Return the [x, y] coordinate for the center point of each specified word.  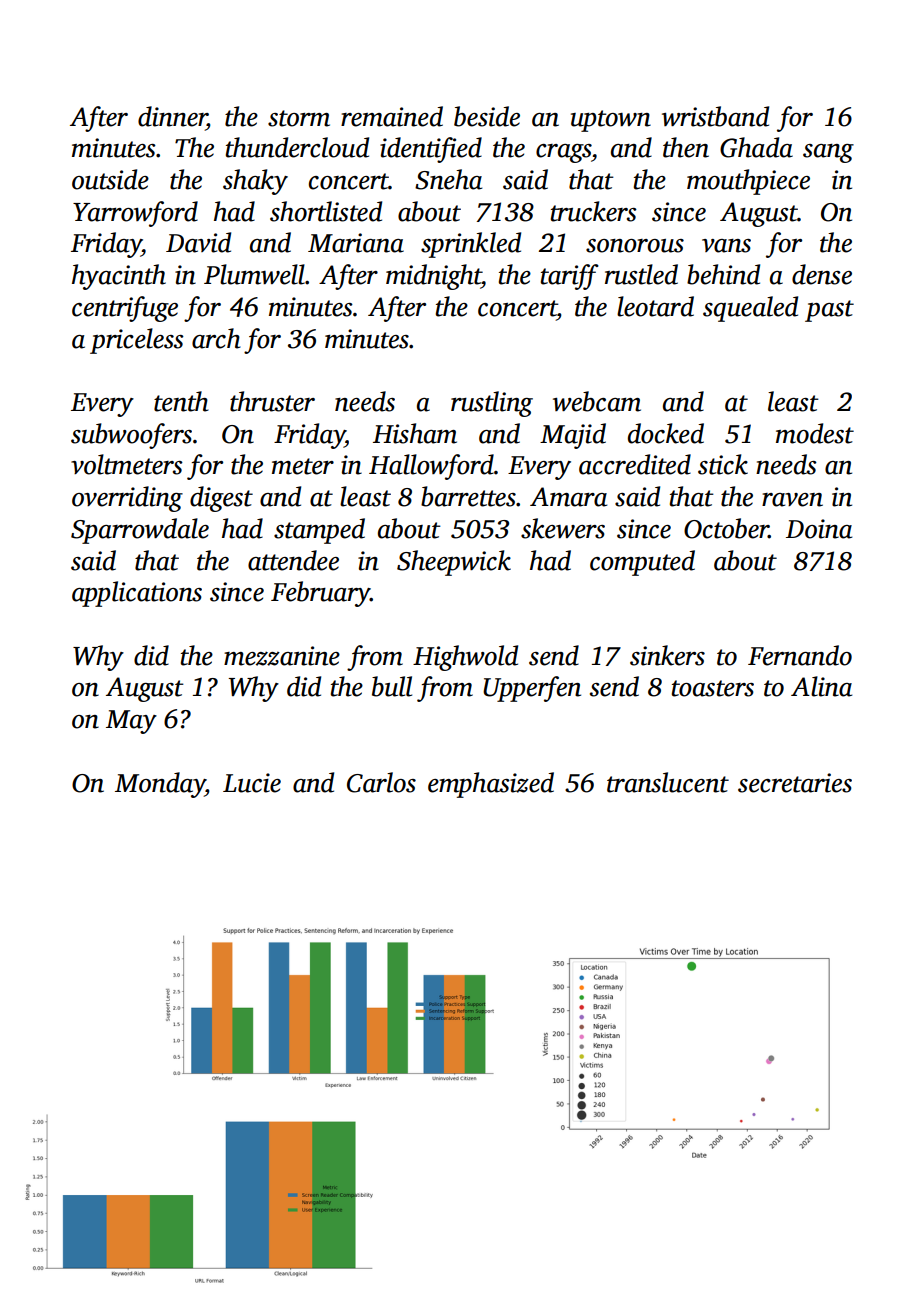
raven [792, 500]
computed [642, 563]
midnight [433, 277]
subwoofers [131, 436]
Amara [568, 497]
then [686, 147]
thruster [272, 401]
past [829, 311]
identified [431, 150]
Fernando [800, 655]
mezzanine [282, 656]
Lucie [252, 783]
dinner [172, 116]
